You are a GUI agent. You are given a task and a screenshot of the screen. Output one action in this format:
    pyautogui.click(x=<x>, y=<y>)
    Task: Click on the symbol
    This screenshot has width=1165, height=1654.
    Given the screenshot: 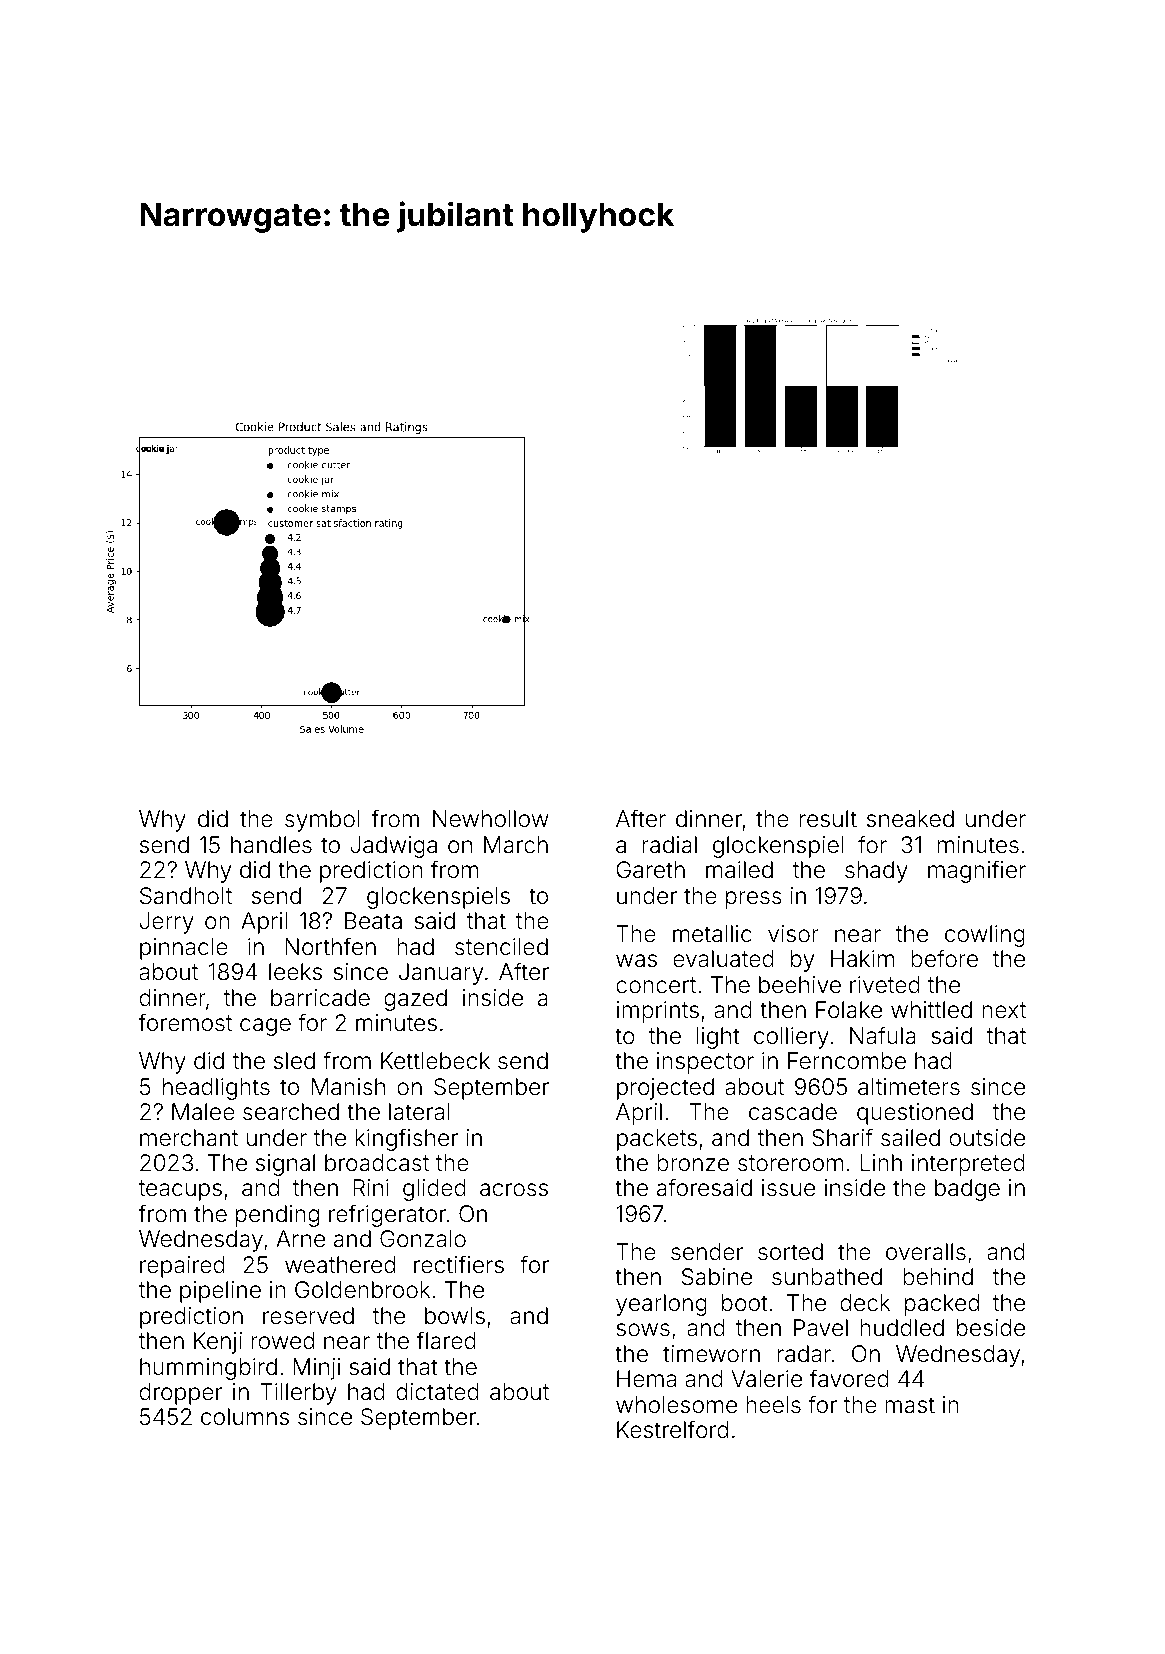 What is the action you would take?
    pyautogui.click(x=322, y=821)
